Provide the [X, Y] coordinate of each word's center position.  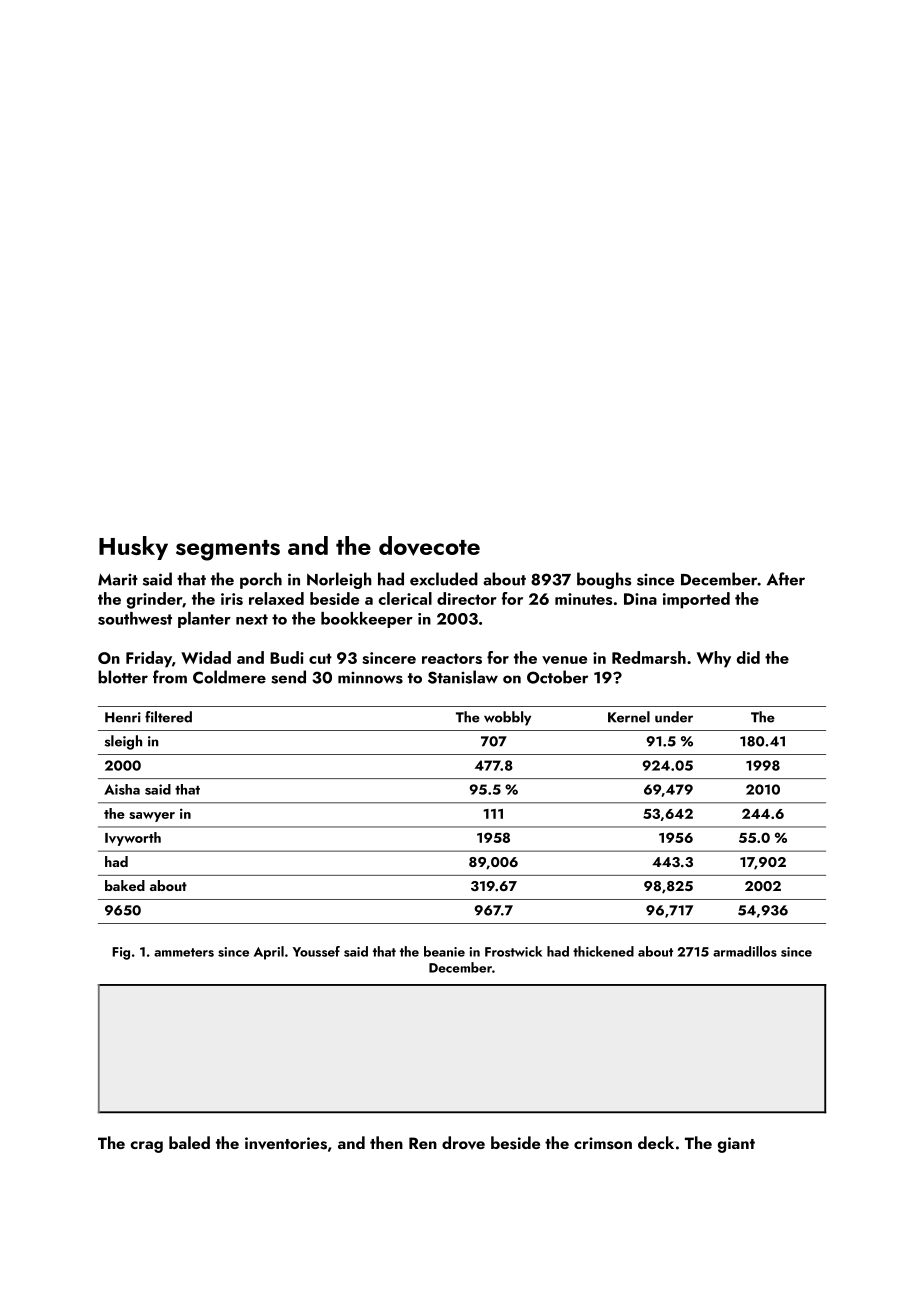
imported [696, 600]
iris [232, 599]
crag [147, 1147]
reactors [452, 658]
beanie [444, 951]
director [467, 598]
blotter [123, 677]
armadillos [745, 951]
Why [714, 659]
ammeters [184, 952]
